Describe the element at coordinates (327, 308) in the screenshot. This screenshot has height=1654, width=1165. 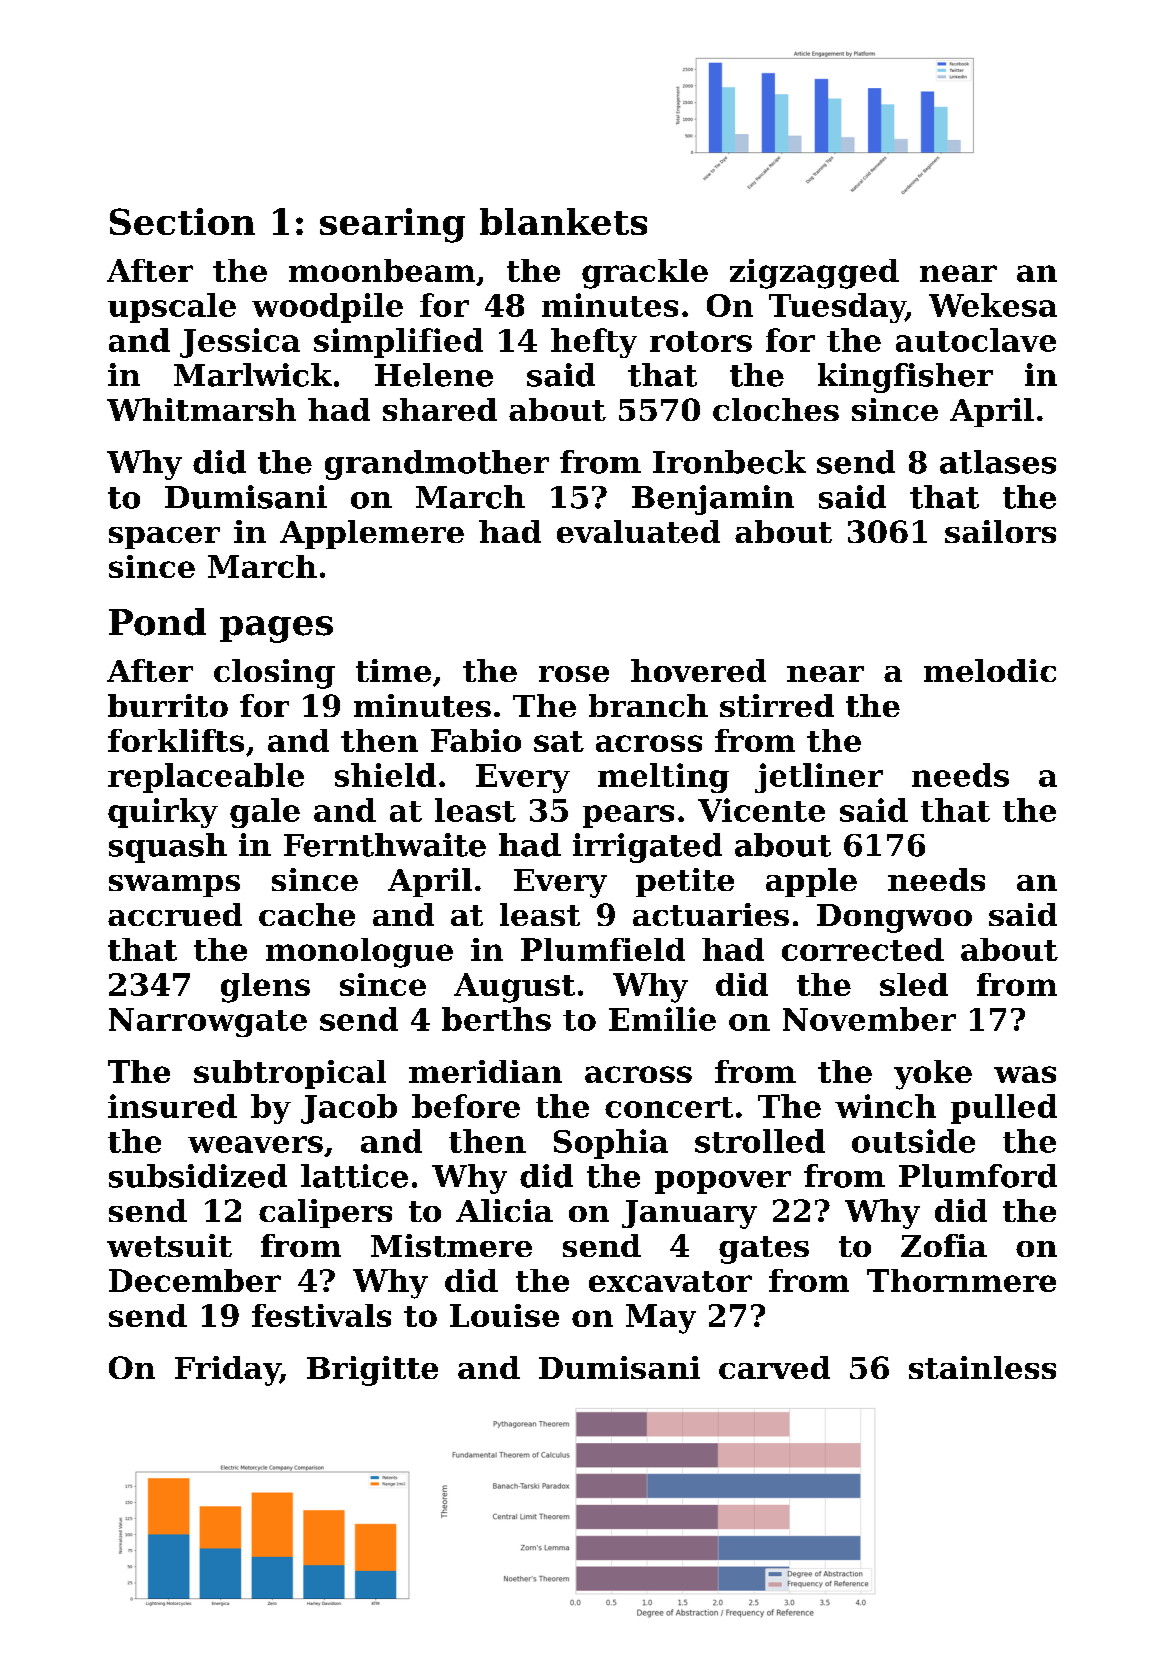
I see `woodpile` at that location.
